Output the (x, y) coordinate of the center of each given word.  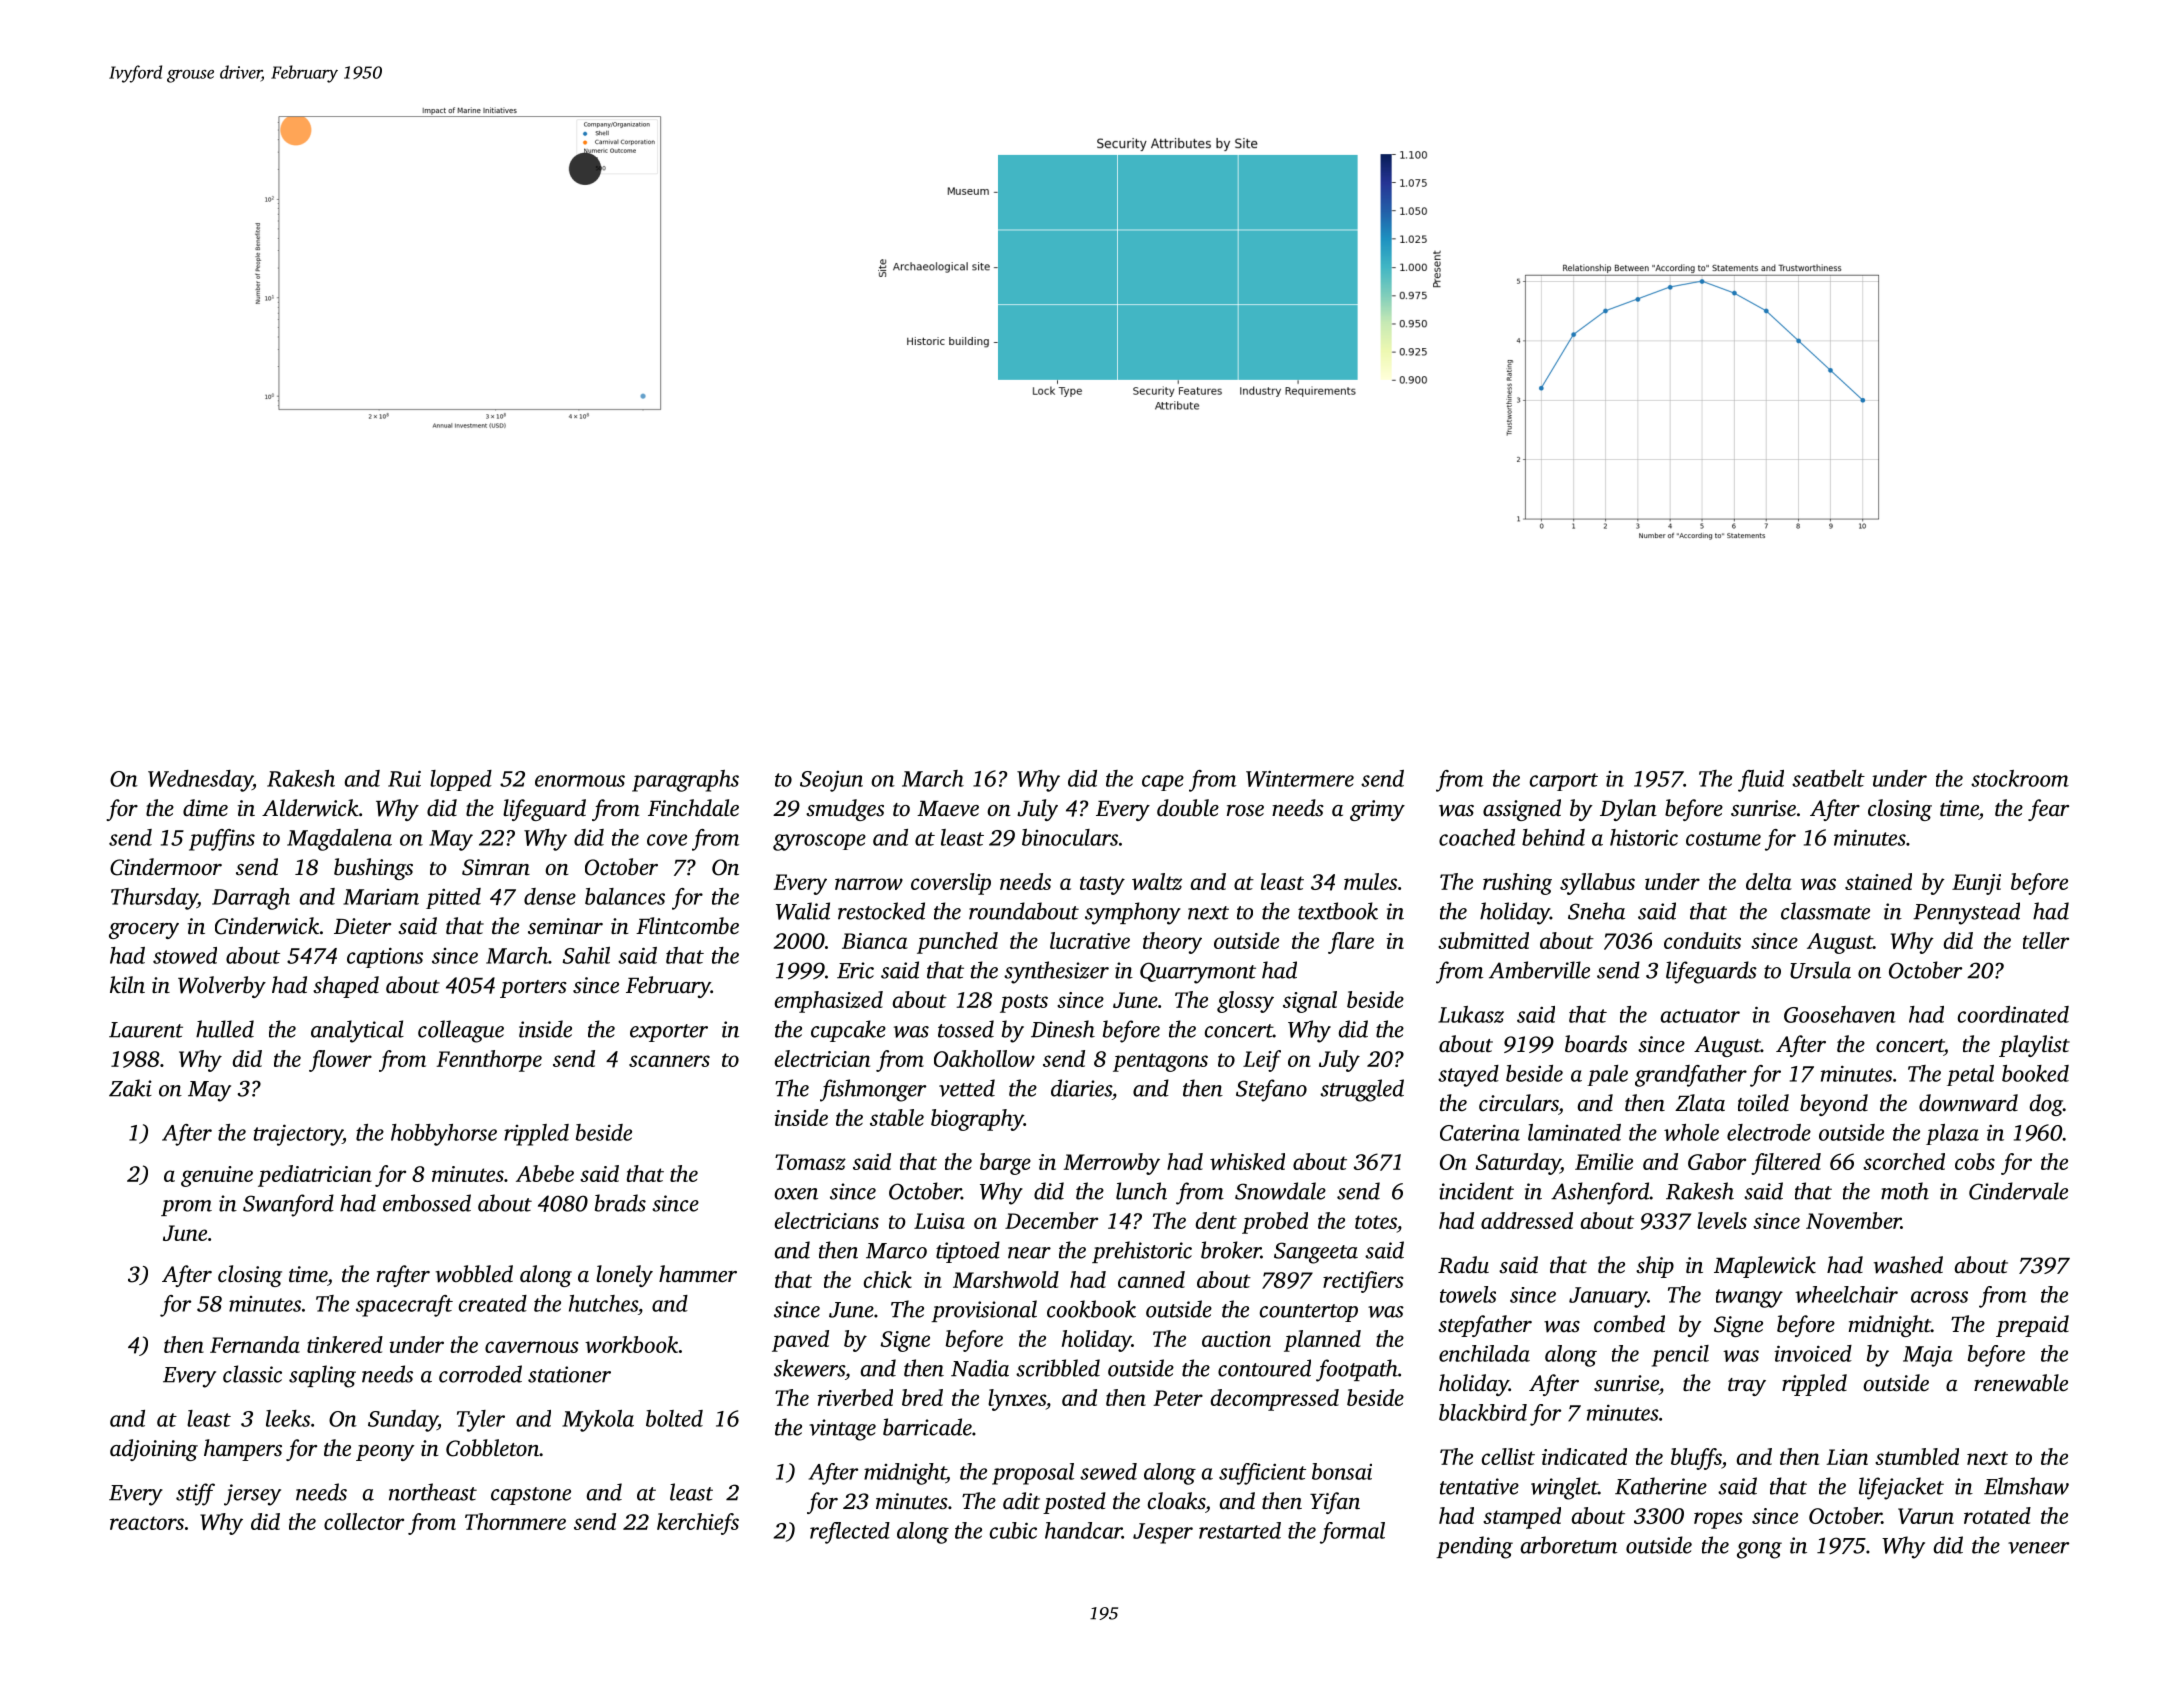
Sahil (586, 955)
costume (1723, 839)
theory (1172, 943)
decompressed (1275, 1400)
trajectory (298, 1135)
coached (1477, 837)
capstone (531, 1496)
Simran (496, 867)
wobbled (474, 1274)
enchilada (1484, 1353)
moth (1905, 1191)
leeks (288, 1418)
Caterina (1480, 1132)
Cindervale (2018, 1191)
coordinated (2013, 1014)
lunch (1141, 1191)
